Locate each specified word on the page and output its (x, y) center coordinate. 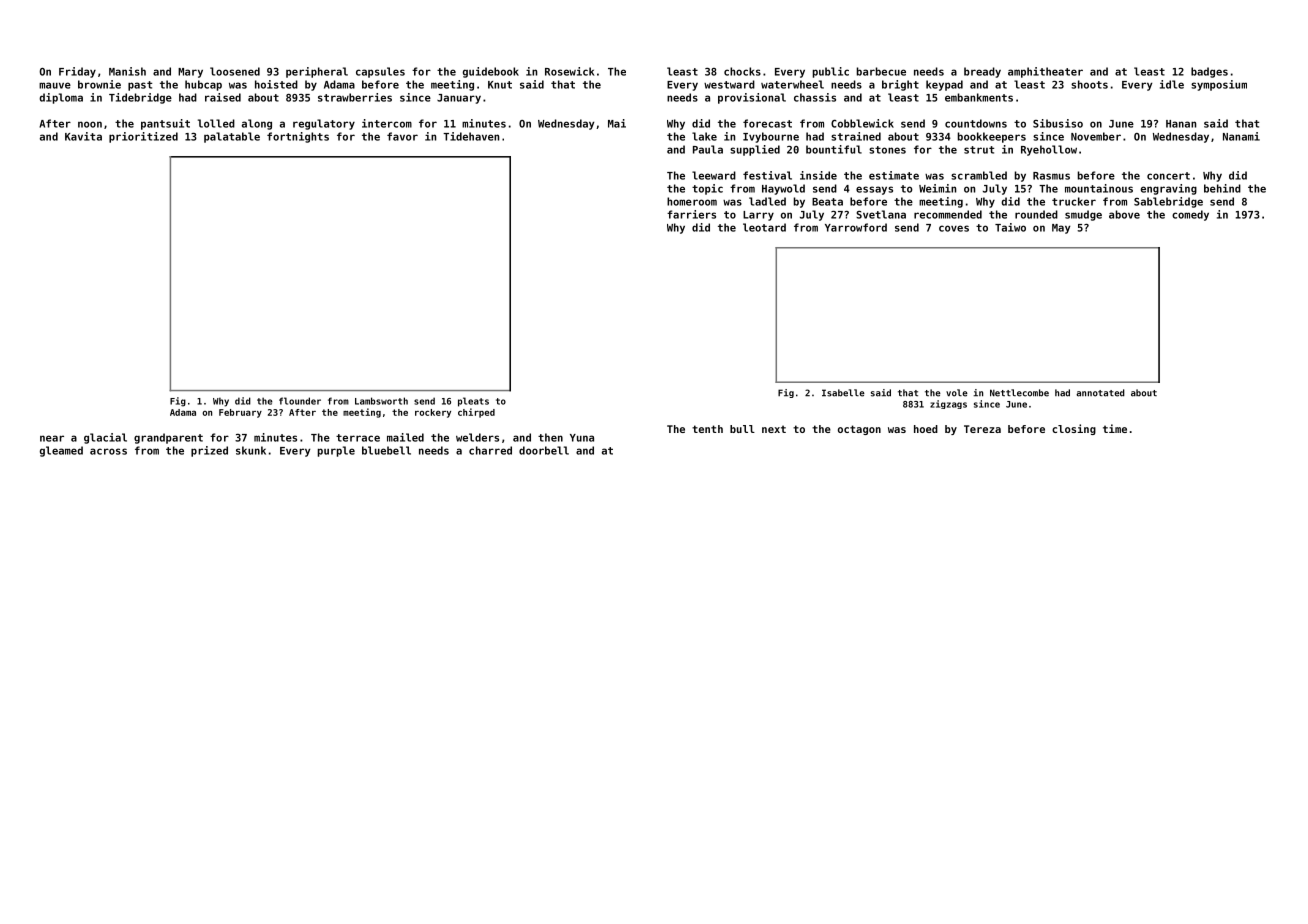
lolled (216, 123)
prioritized (143, 137)
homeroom (692, 201)
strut (979, 150)
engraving (1169, 189)
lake (704, 136)
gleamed (61, 451)
